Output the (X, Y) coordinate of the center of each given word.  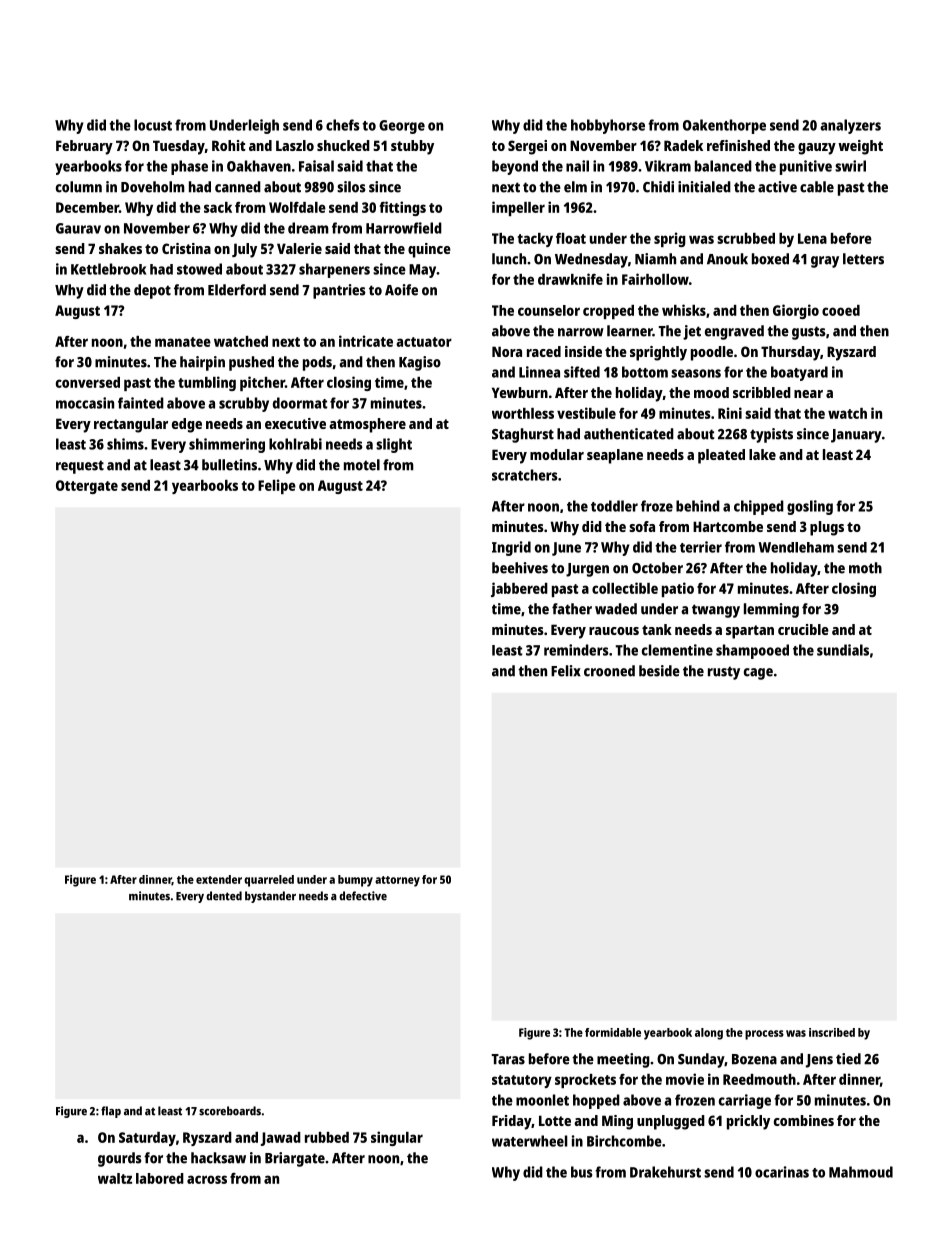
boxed (770, 259)
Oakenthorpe (724, 126)
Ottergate (87, 487)
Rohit (228, 145)
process (764, 1035)
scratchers (524, 475)
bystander (270, 897)
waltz (115, 1178)
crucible (803, 629)
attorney (397, 881)
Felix (566, 671)
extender (219, 879)
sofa (642, 526)
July (244, 250)
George (402, 127)
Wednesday (591, 260)
